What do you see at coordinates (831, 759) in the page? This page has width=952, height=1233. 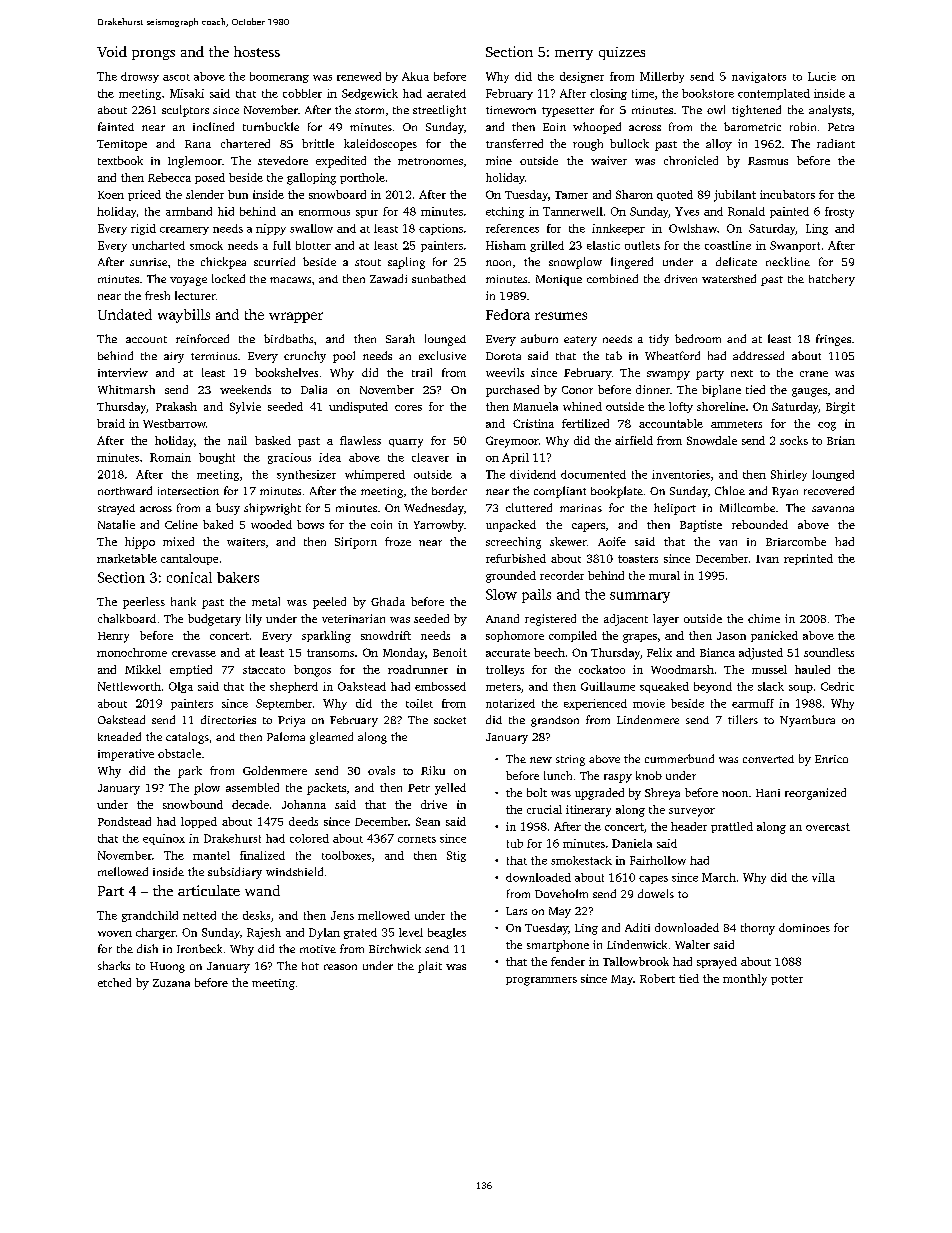 I see `Enrico` at bounding box center [831, 759].
